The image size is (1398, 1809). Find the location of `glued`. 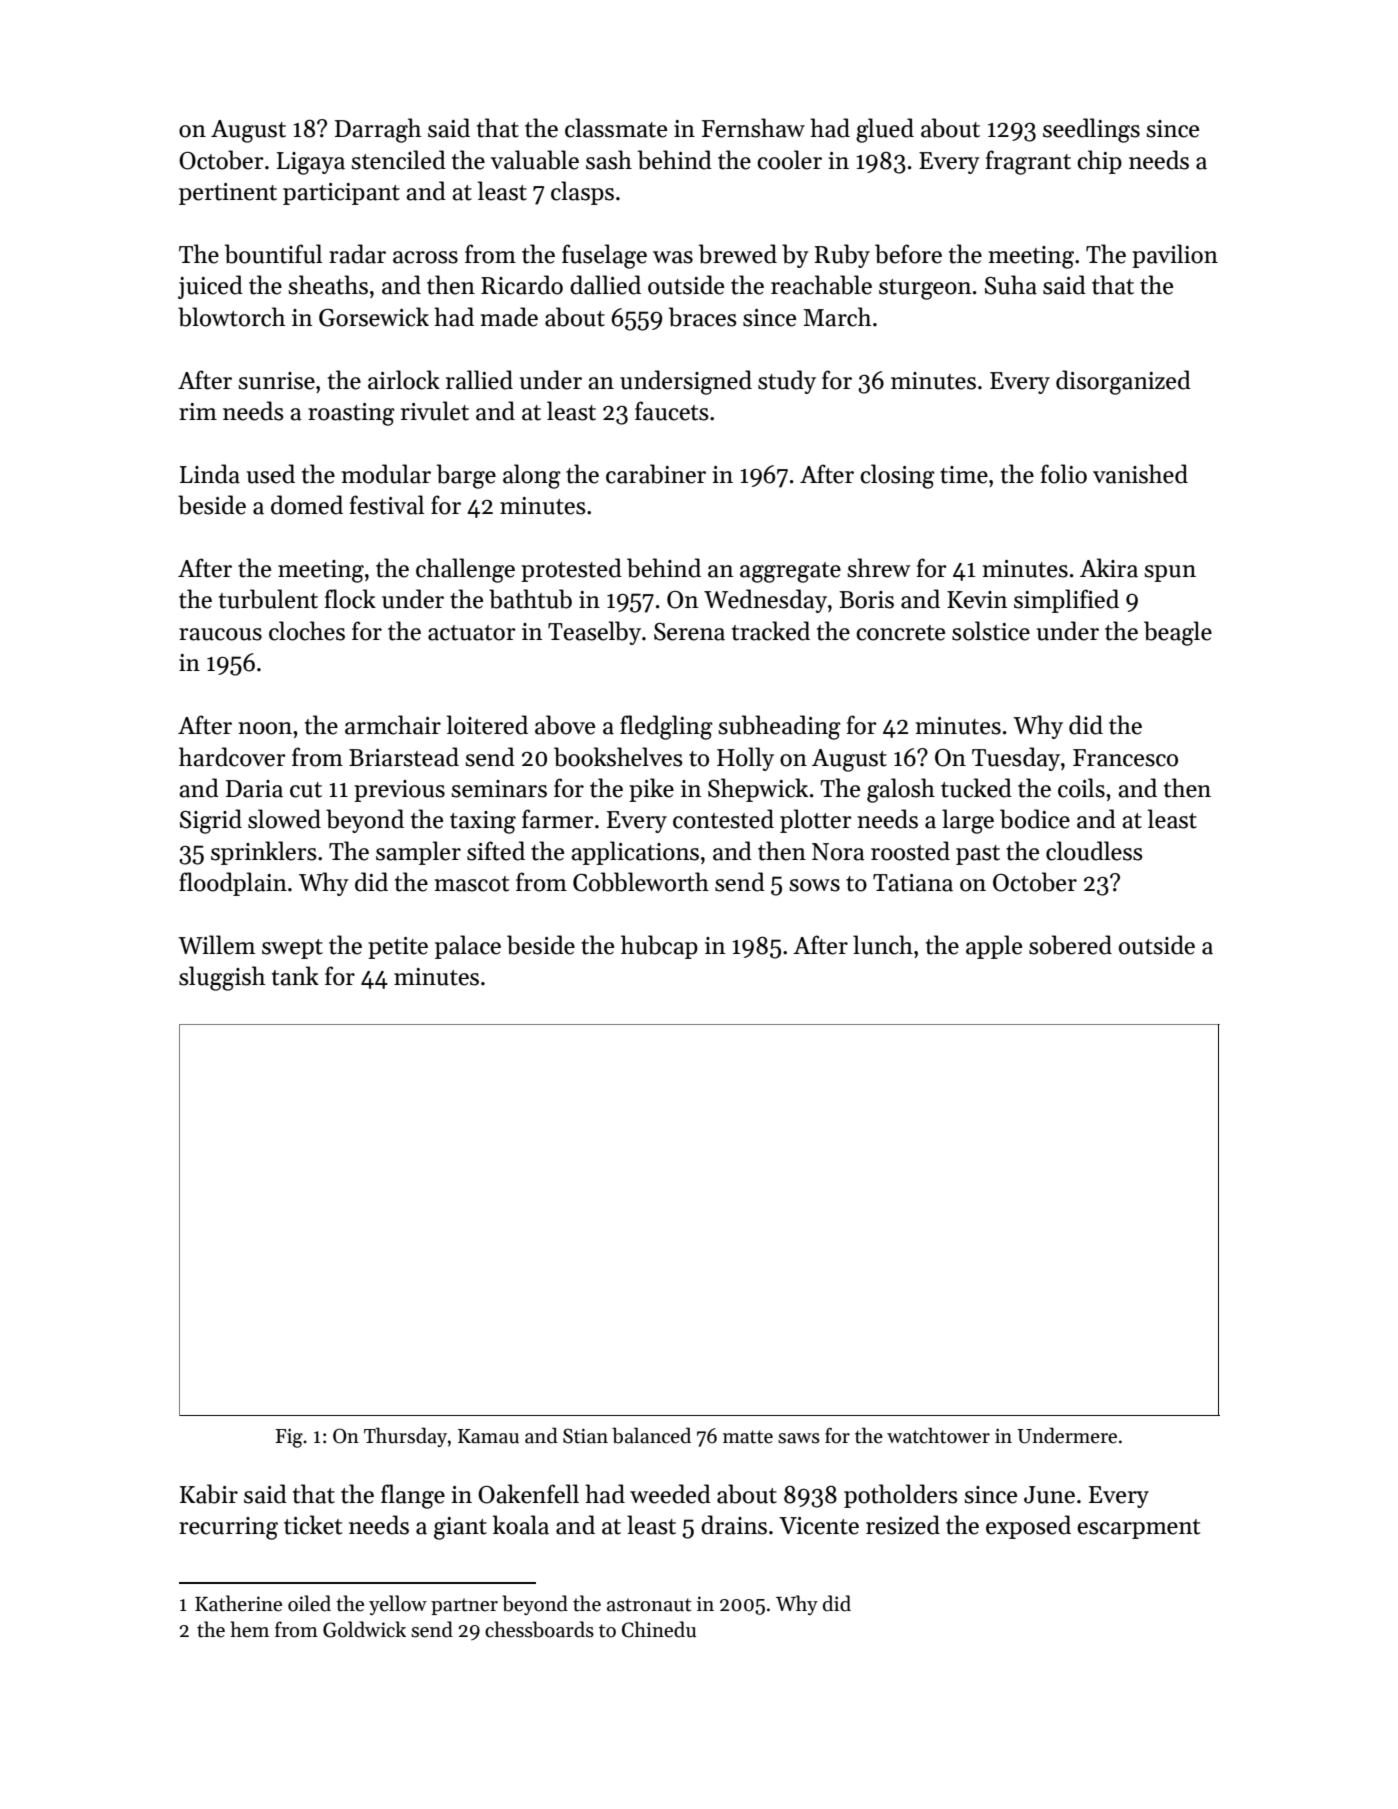

glued is located at coordinates (885, 130).
